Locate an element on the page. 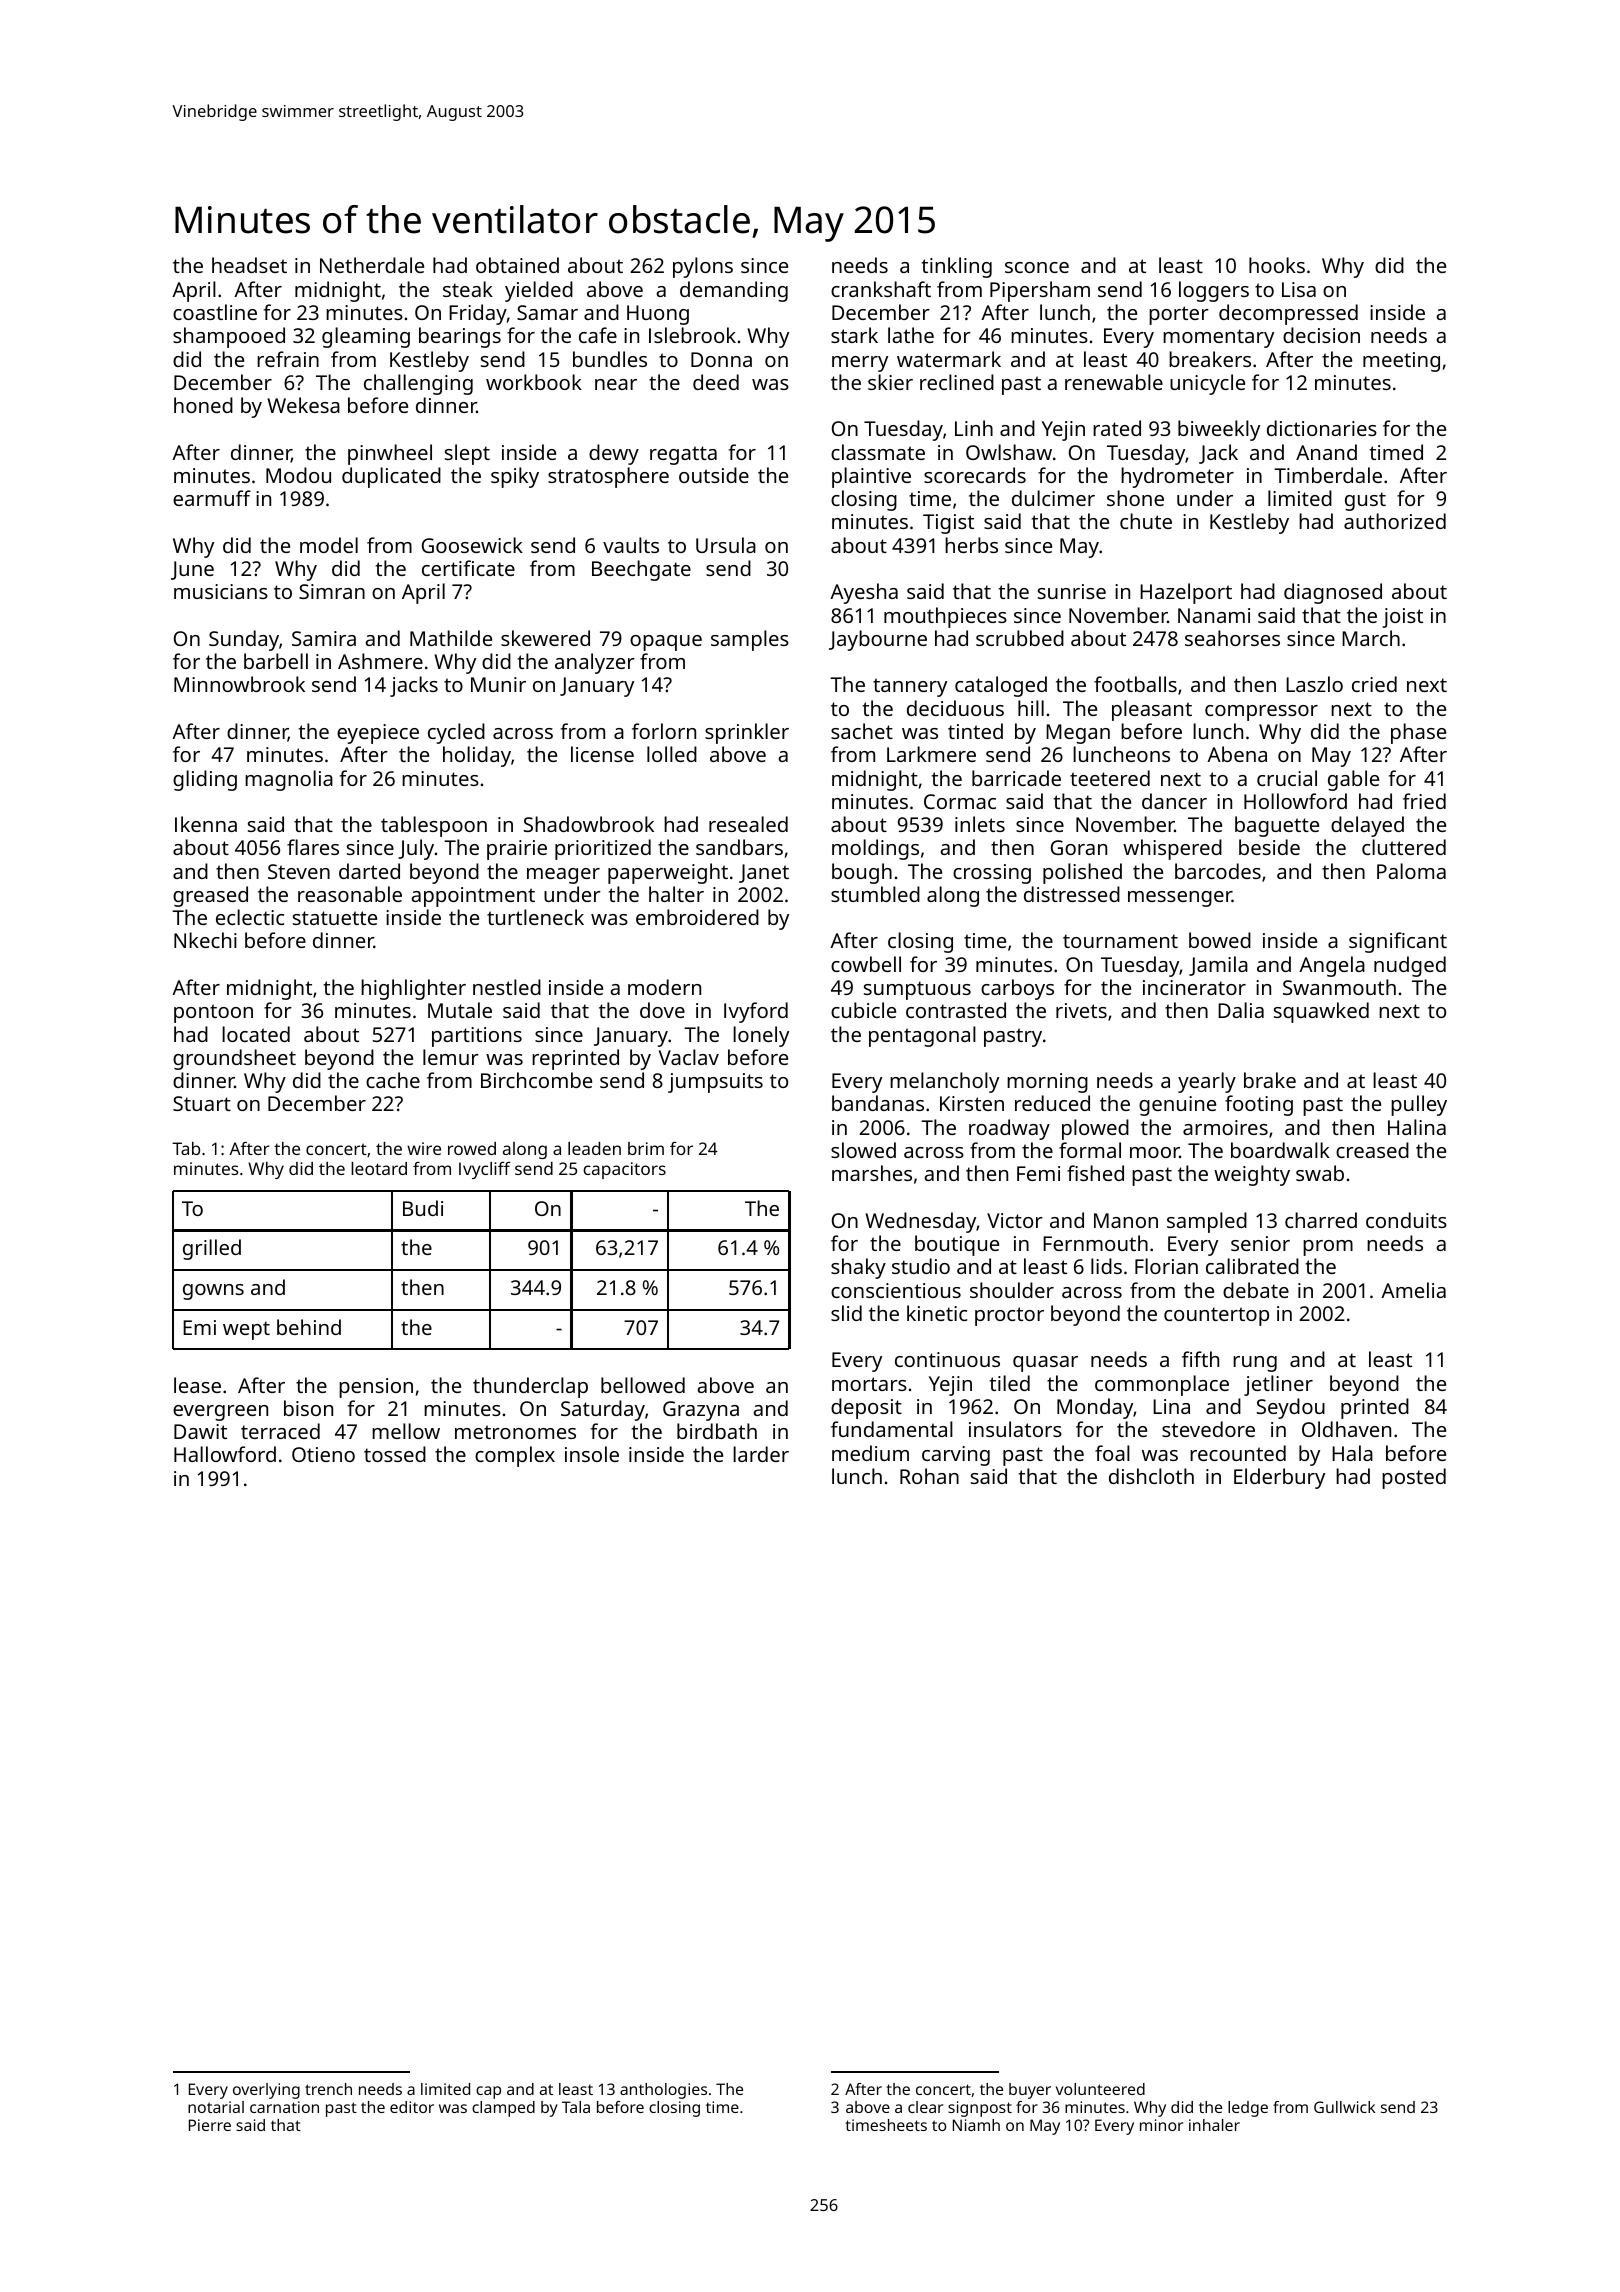 The width and height of the document is (1620, 2292). Abena is located at coordinates (1237, 754).
